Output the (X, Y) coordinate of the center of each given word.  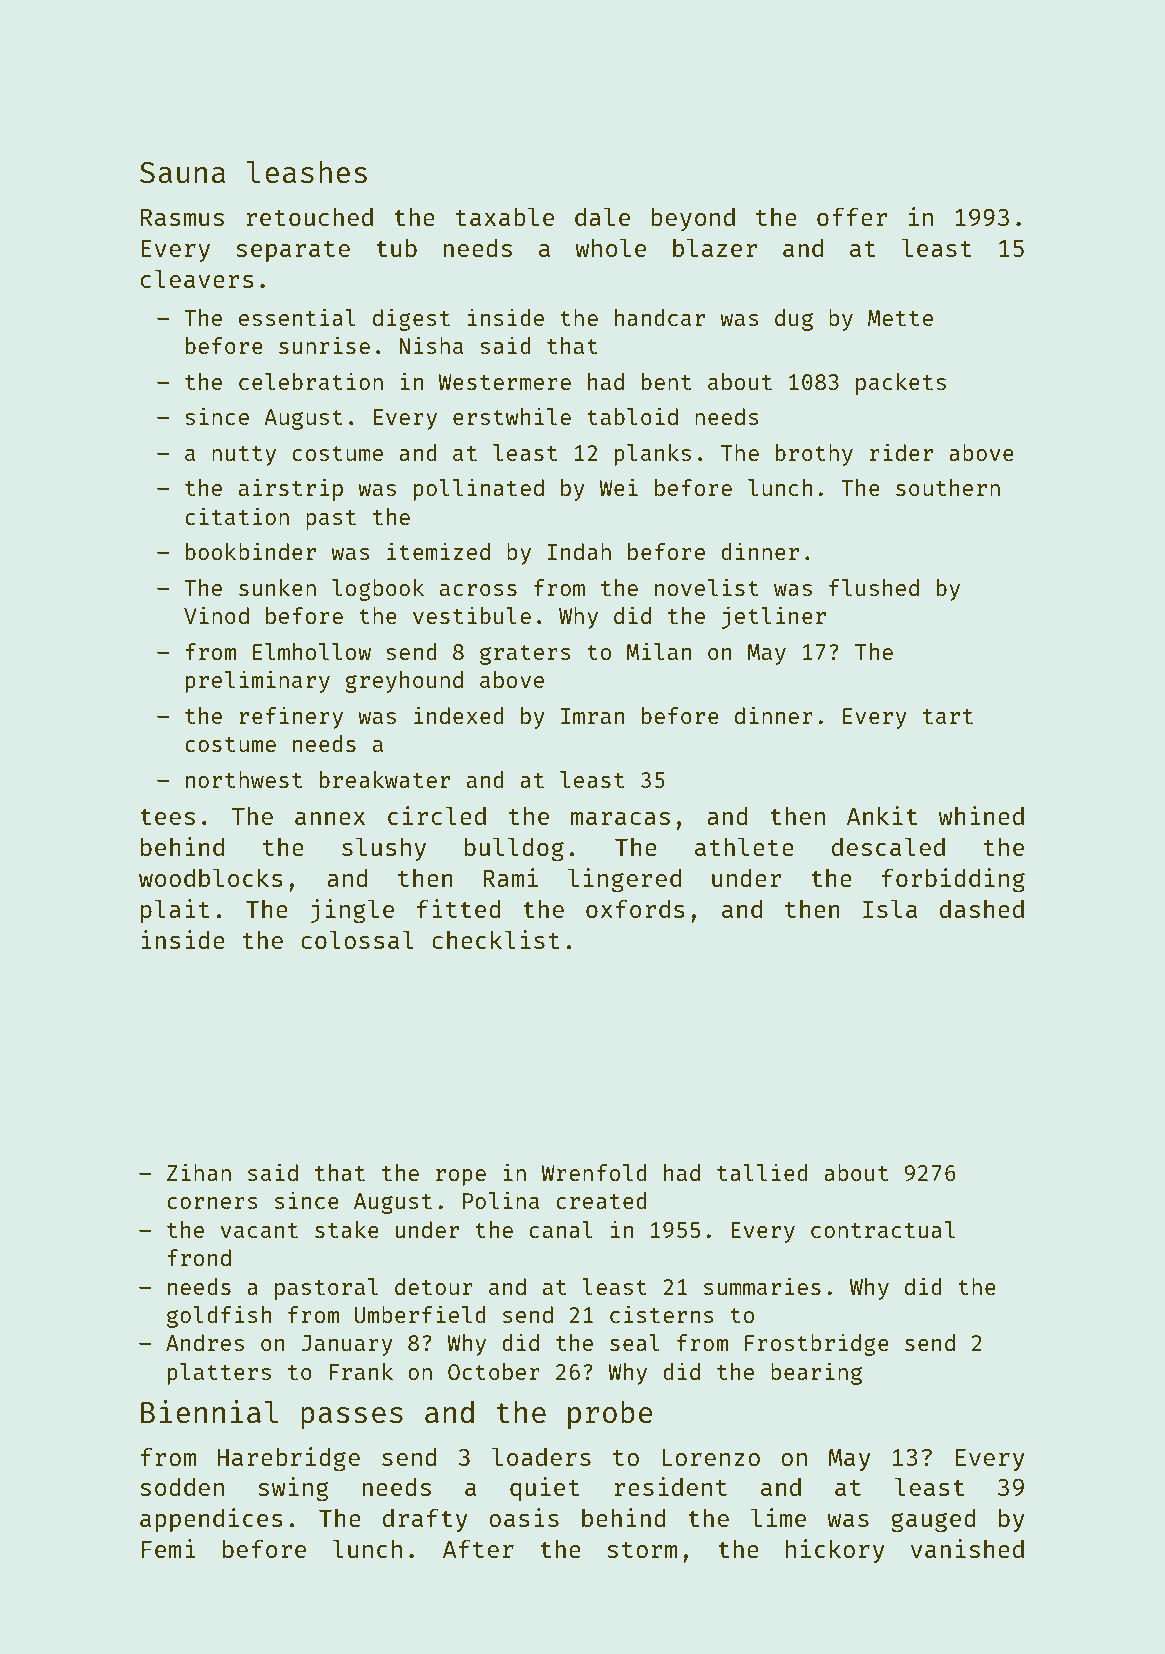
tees (167, 817)
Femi (169, 1548)
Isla (890, 908)
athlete (744, 846)
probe (610, 1414)
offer (852, 216)
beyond (693, 219)
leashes (307, 171)
